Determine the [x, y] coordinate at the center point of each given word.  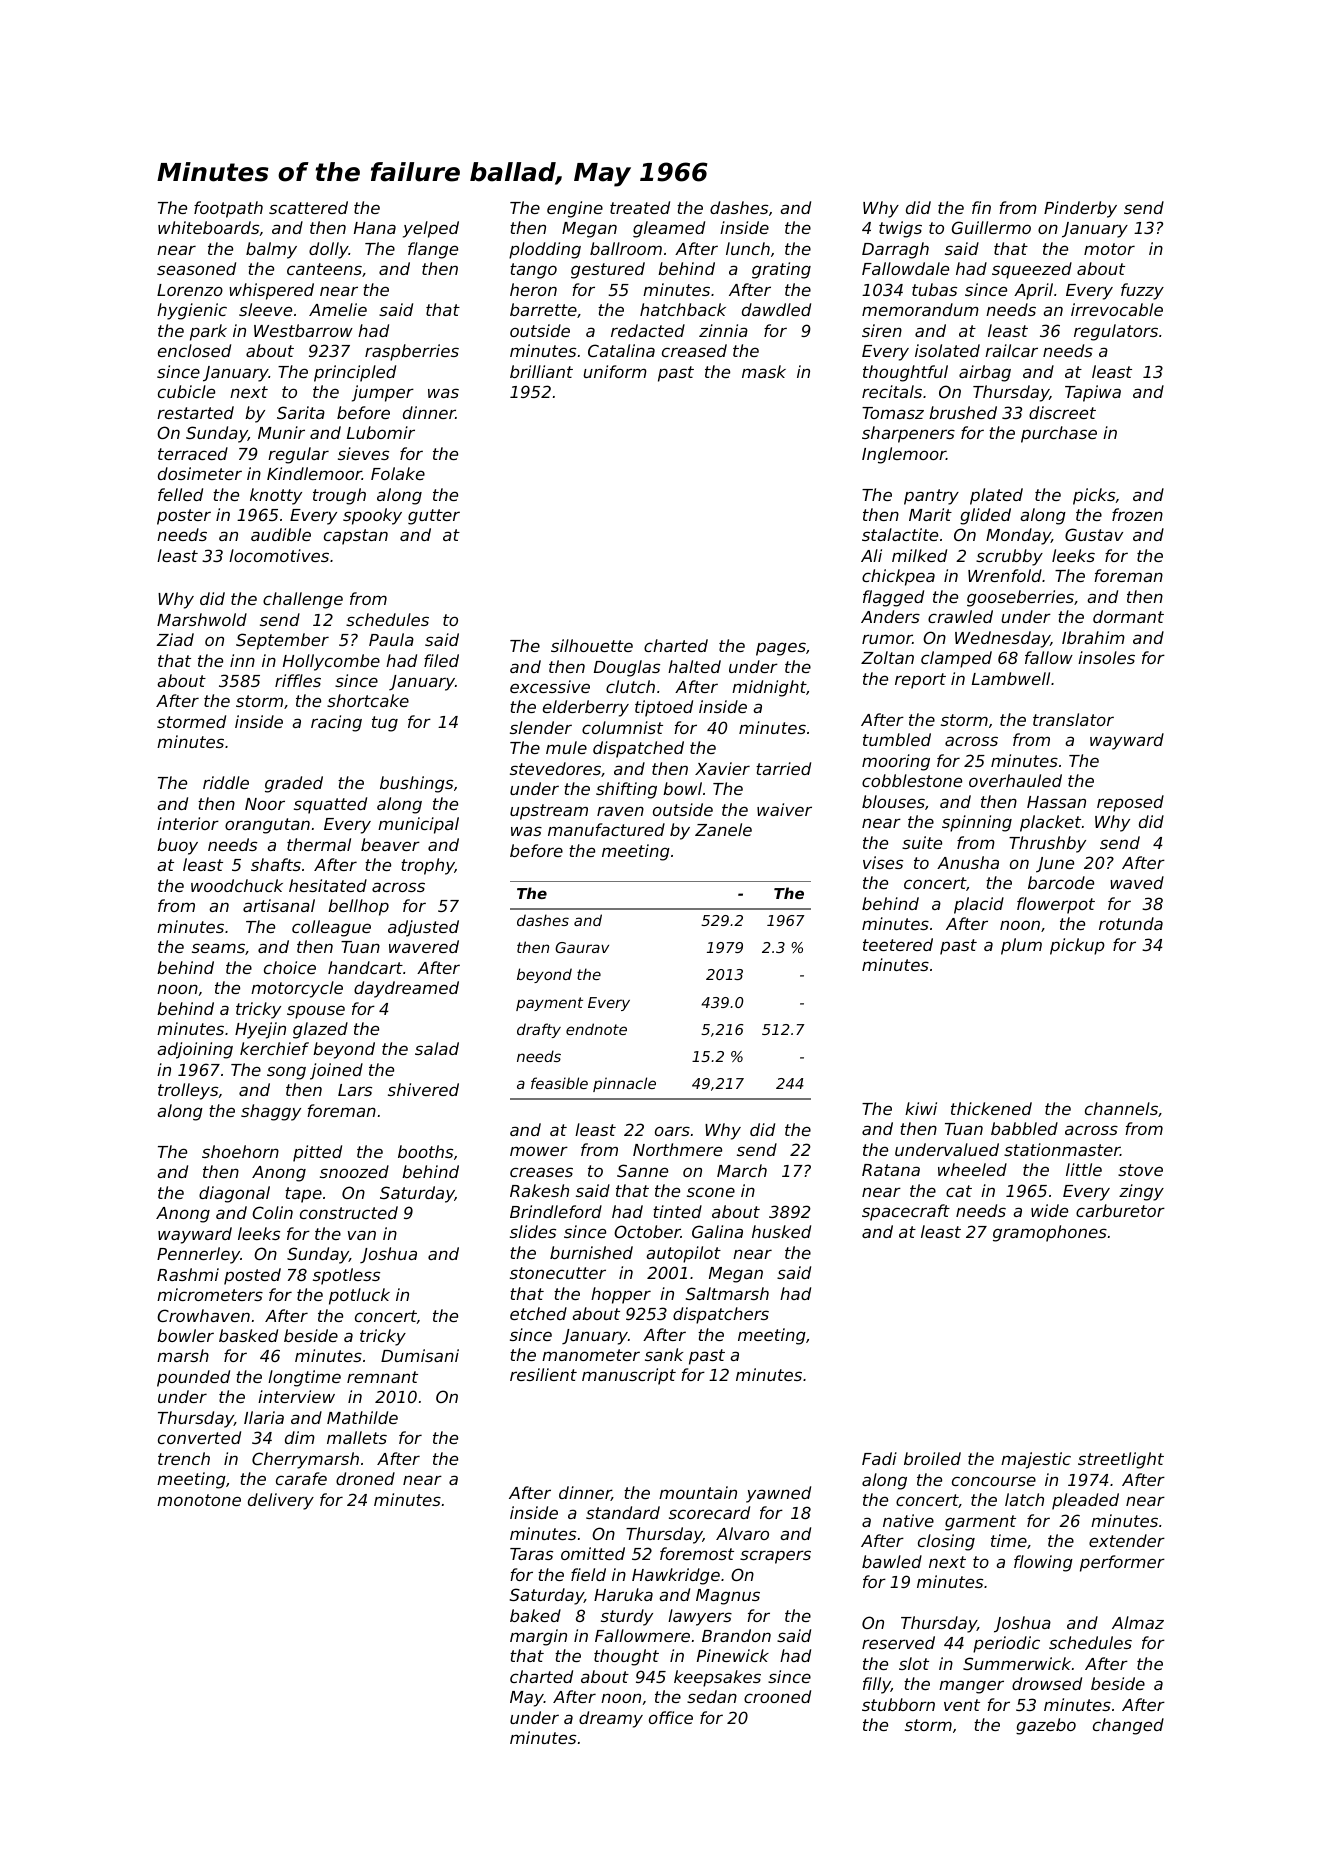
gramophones [1050, 1233]
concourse [994, 1481]
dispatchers [721, 1315]
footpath [228, 209]
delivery [281, 1501]
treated [640, 207]
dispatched [638, 749]
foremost [697, 1553]
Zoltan [887, 657]
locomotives [279, 555]
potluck [359, 1296]
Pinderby [1080, 209]
